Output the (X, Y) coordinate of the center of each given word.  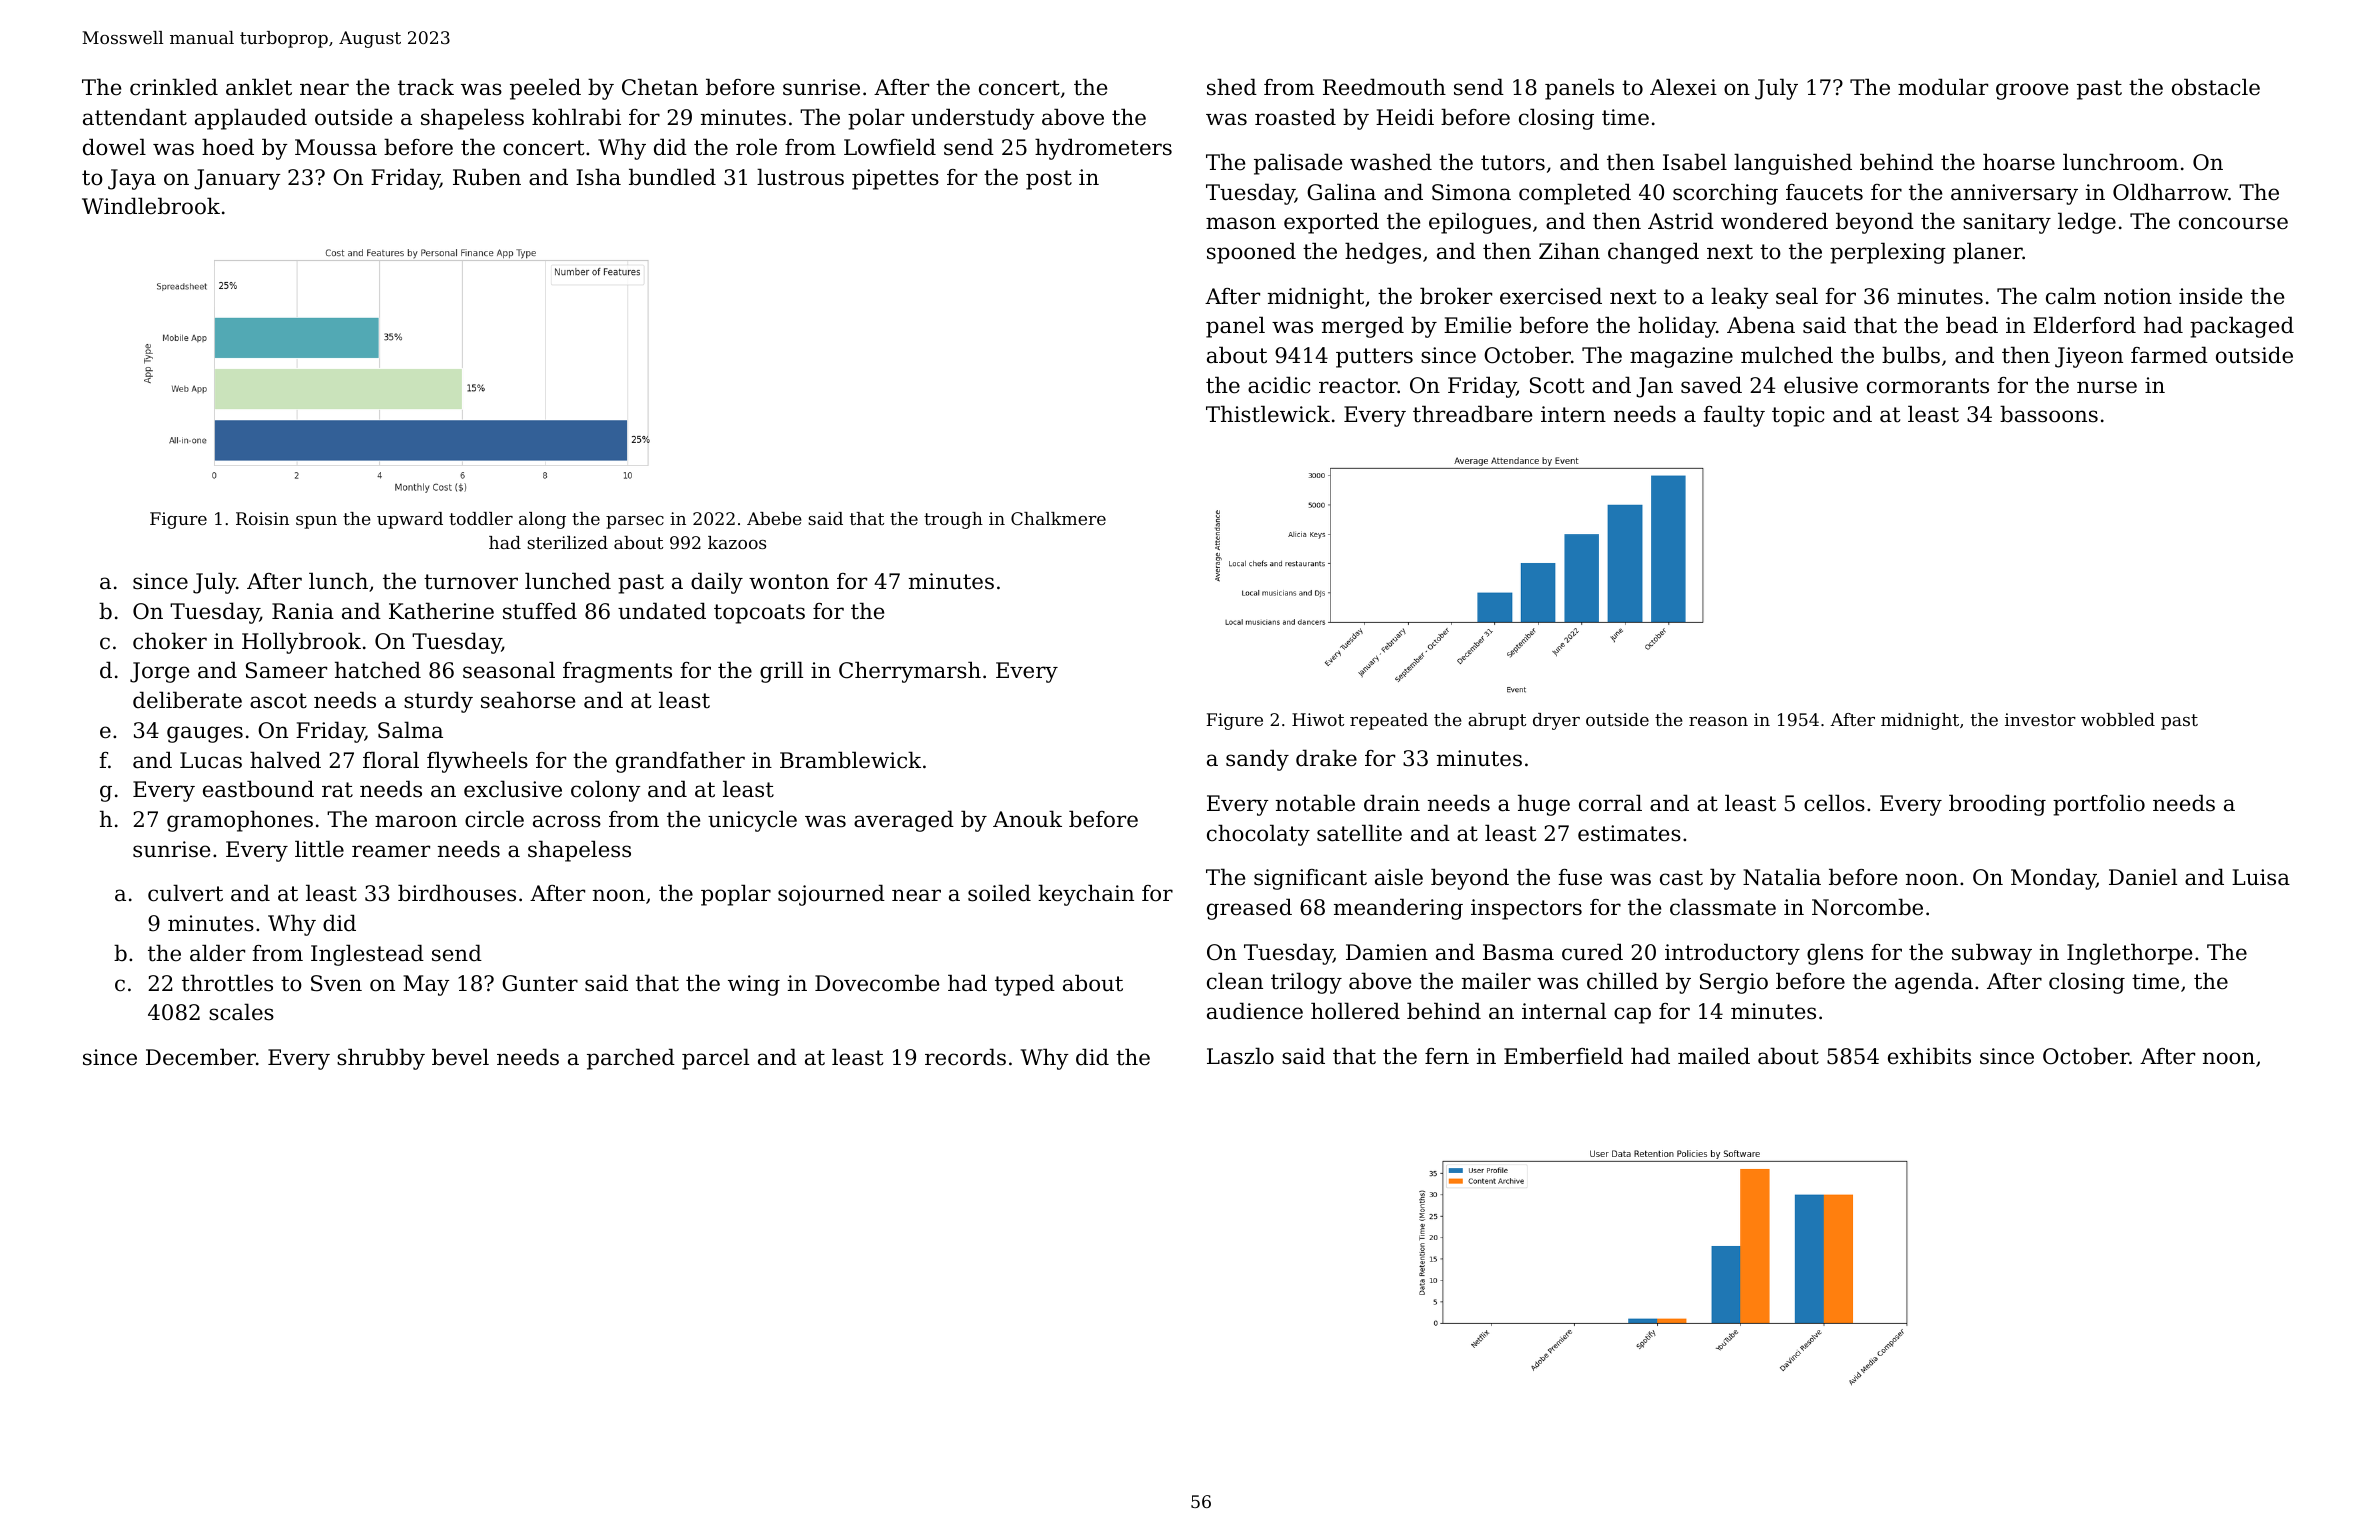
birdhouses (457, 893)
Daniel (2143, 877)
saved (1711, 385)
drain (1392, 803)
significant (1310, 879)
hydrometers (1103, 149)
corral (1610, 803)
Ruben (487, 177)
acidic (1279, 385)
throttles (227, 983)
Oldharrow (2170, 192)
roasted (1295, 117)
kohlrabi (576, 117)
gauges (205, 734)
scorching (1725, 194)
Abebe (774, 518)
